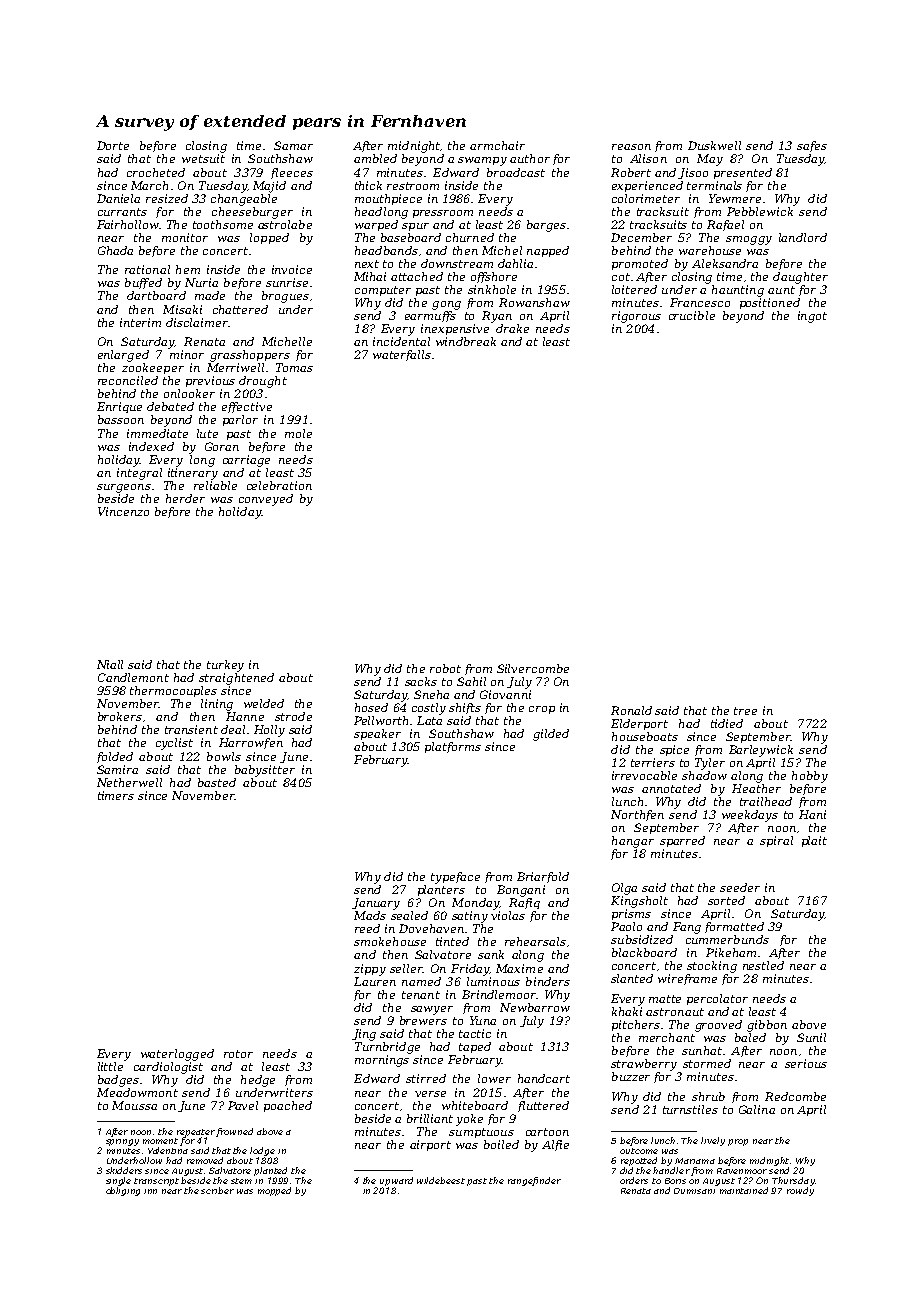  I want to click on Netherwell, so click(129, 782).
